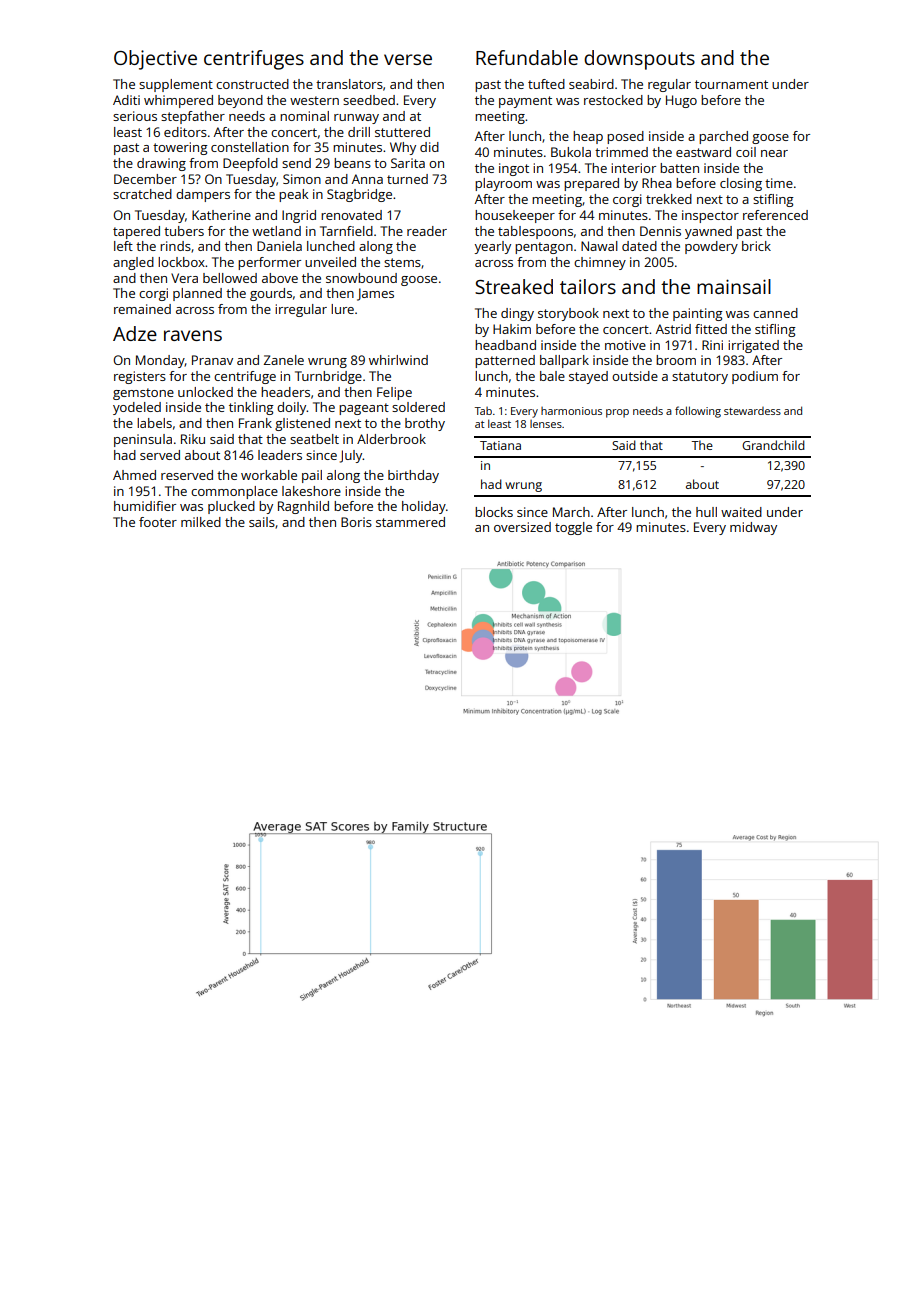 This document has height=1308, width=924. I want to click on downspouts, so click(639, 60).
